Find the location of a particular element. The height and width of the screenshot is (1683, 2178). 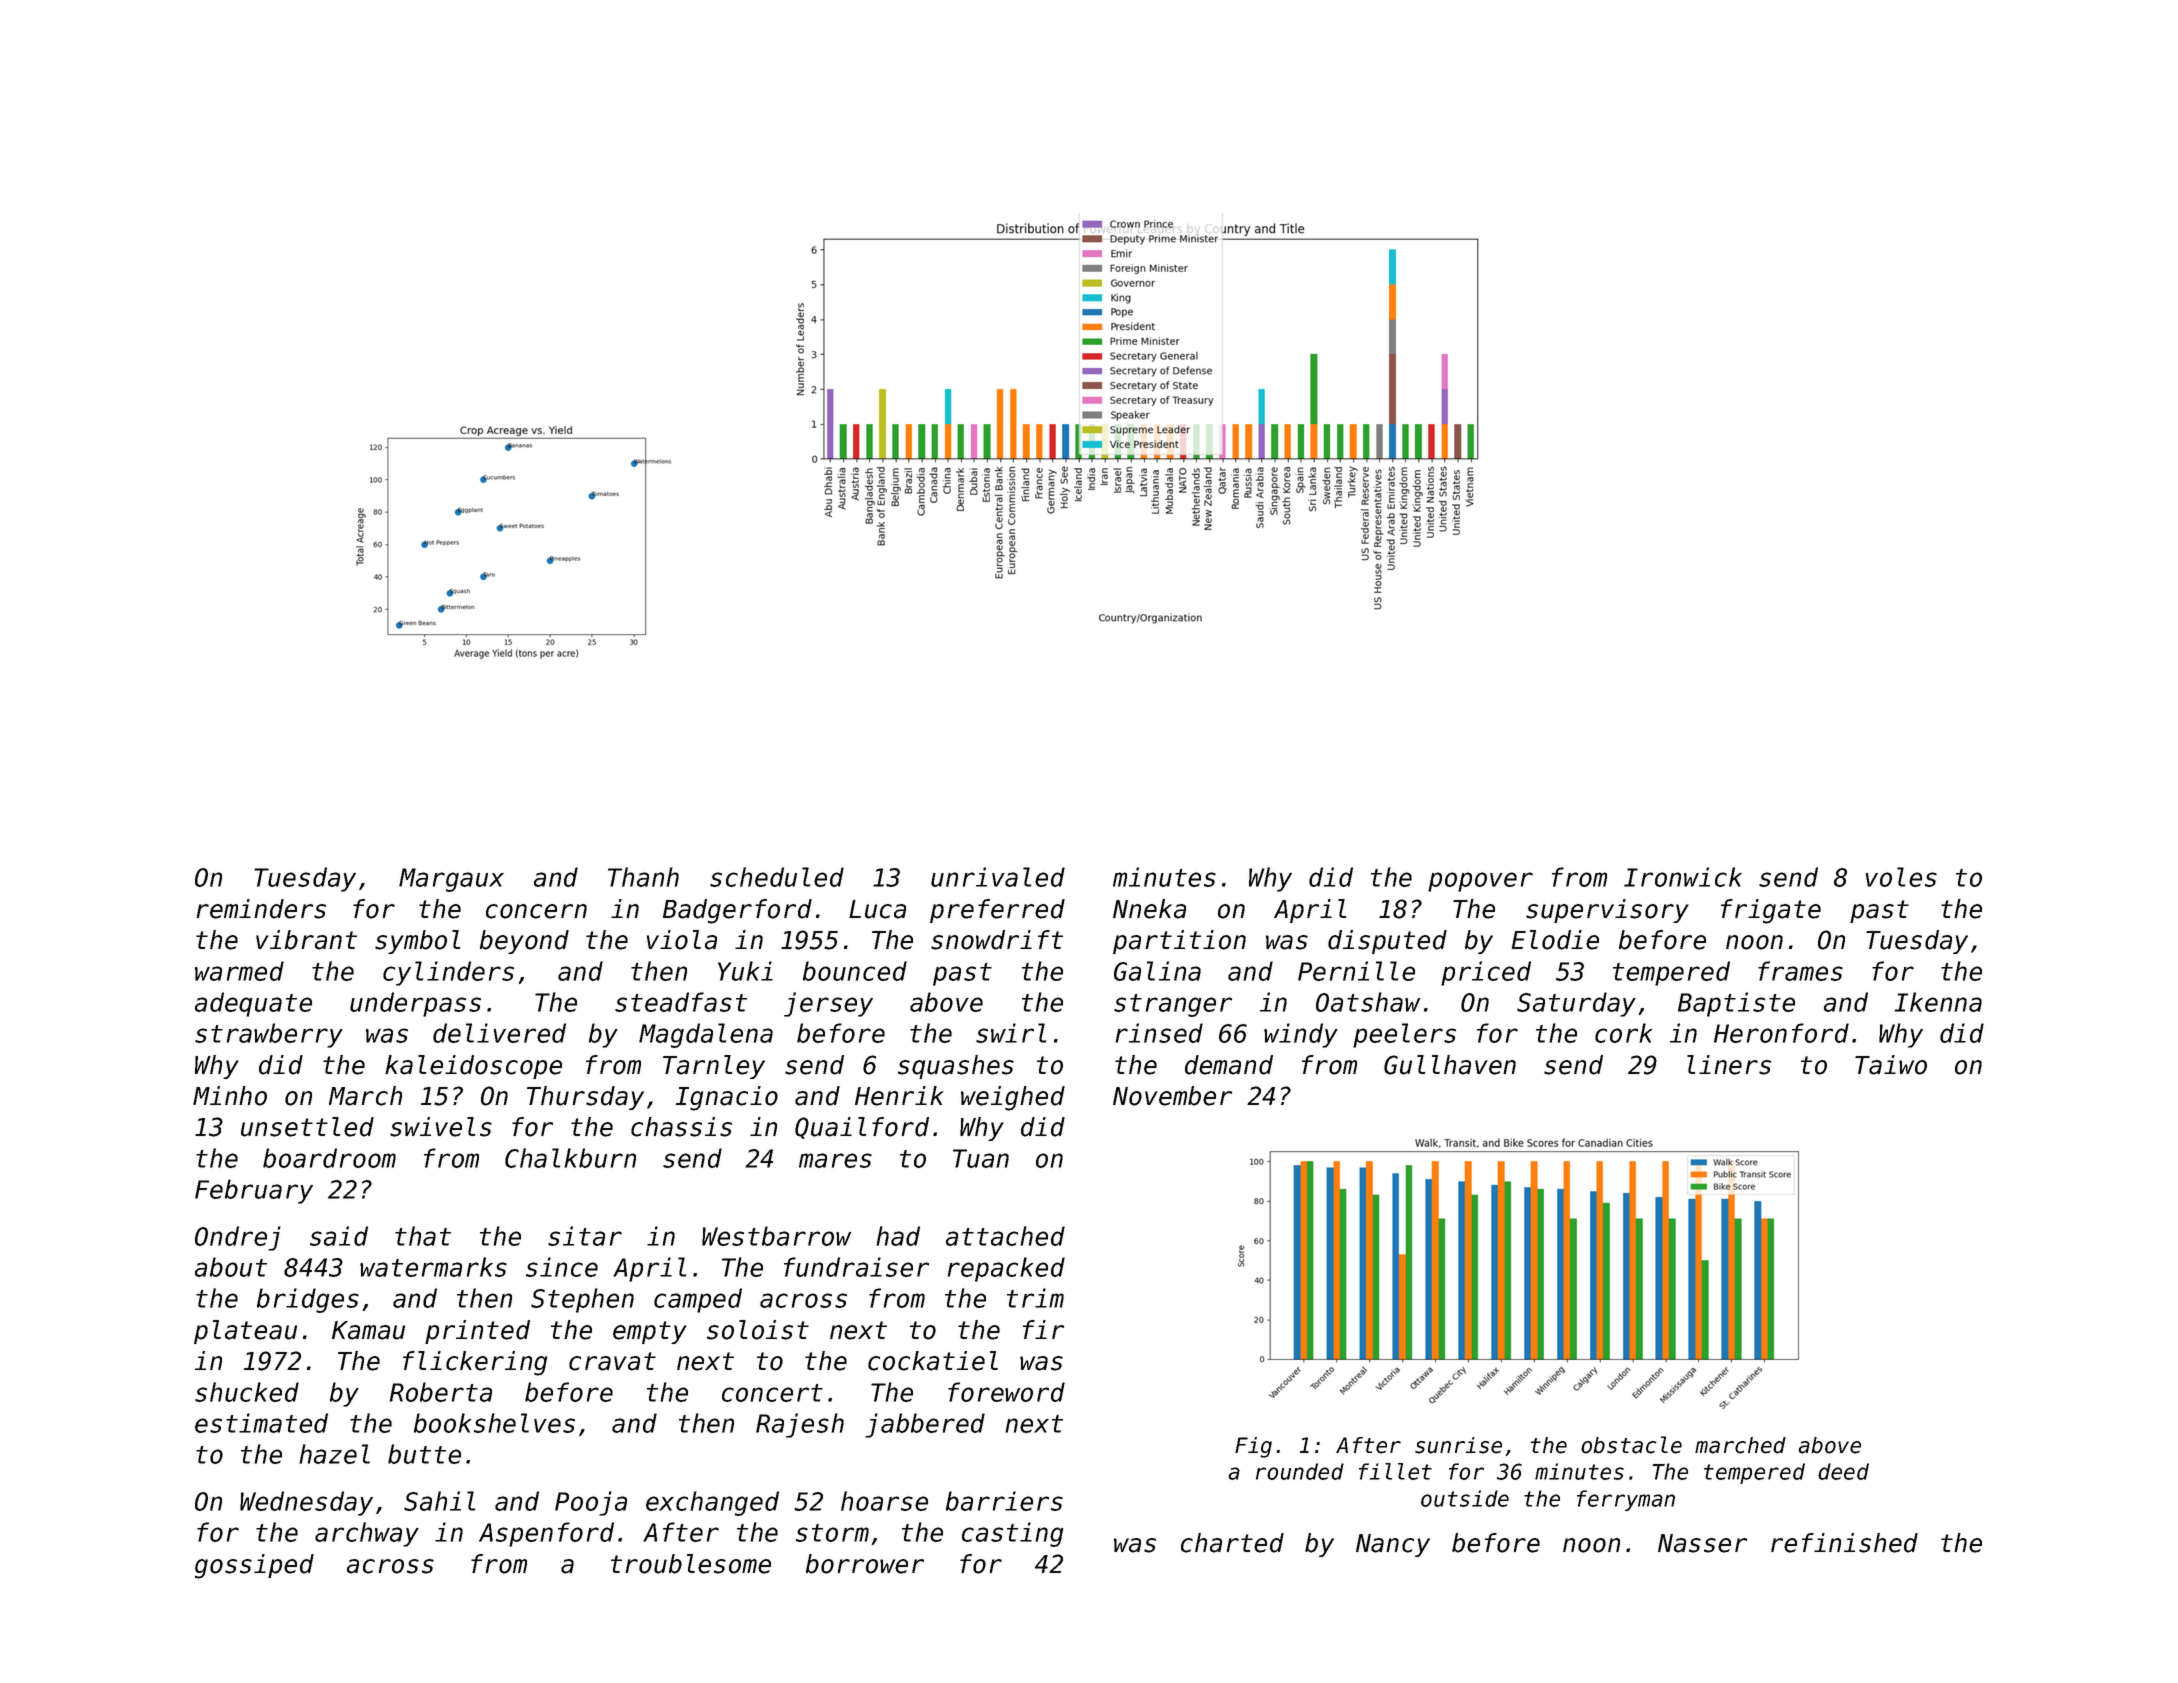

Kamau is located at coordinates (368, 1330).
